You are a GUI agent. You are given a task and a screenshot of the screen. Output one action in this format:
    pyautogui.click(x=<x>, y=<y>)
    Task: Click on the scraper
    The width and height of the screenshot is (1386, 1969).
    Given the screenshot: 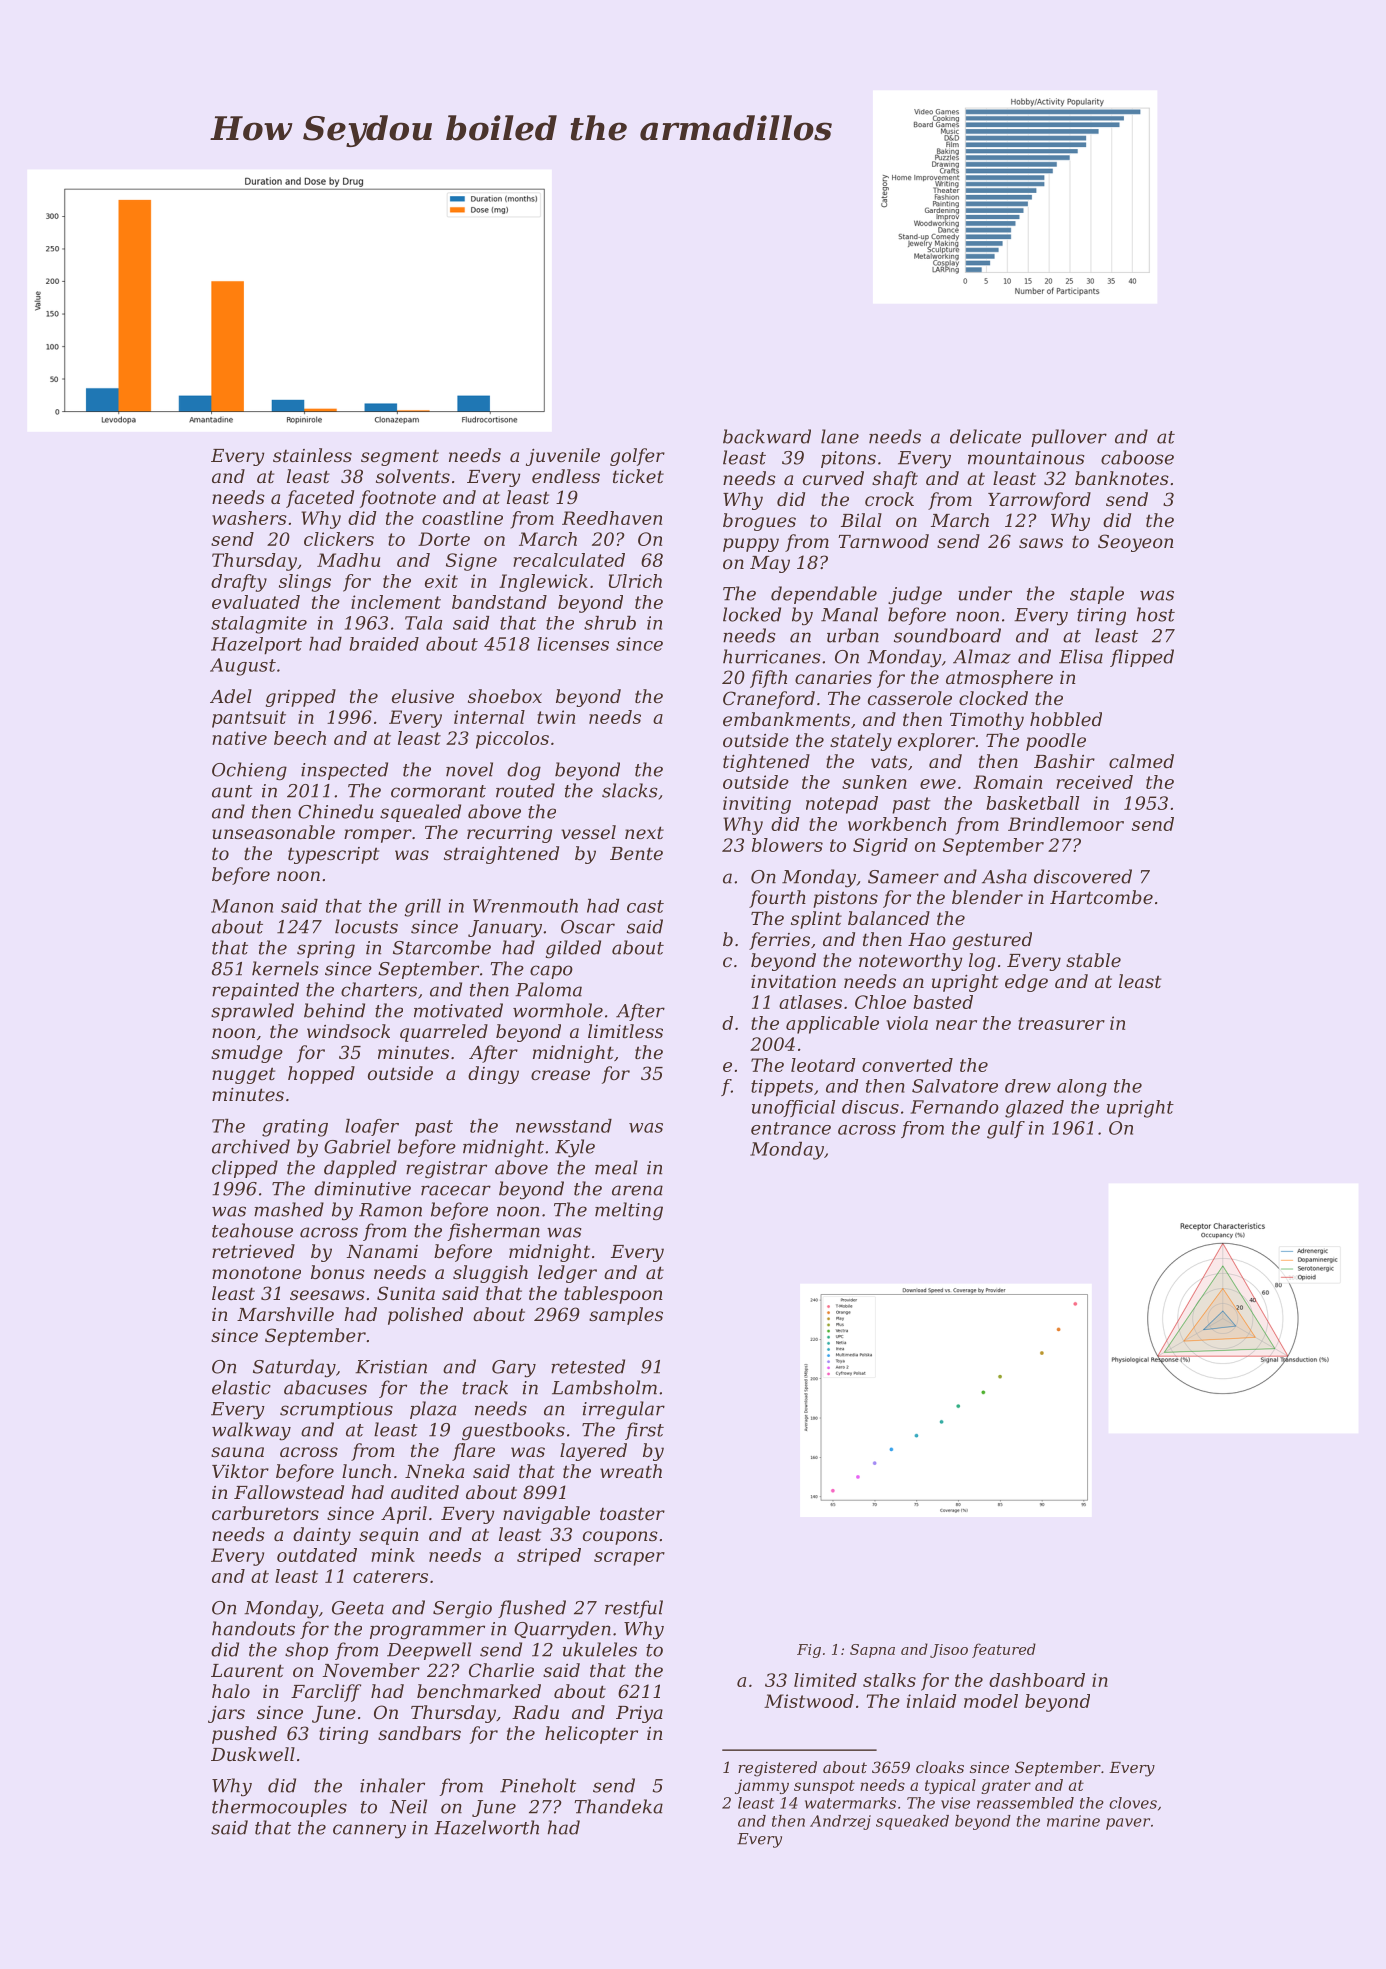 What is the action you would take?
    pyautogui.click(x=629, y=1559)
